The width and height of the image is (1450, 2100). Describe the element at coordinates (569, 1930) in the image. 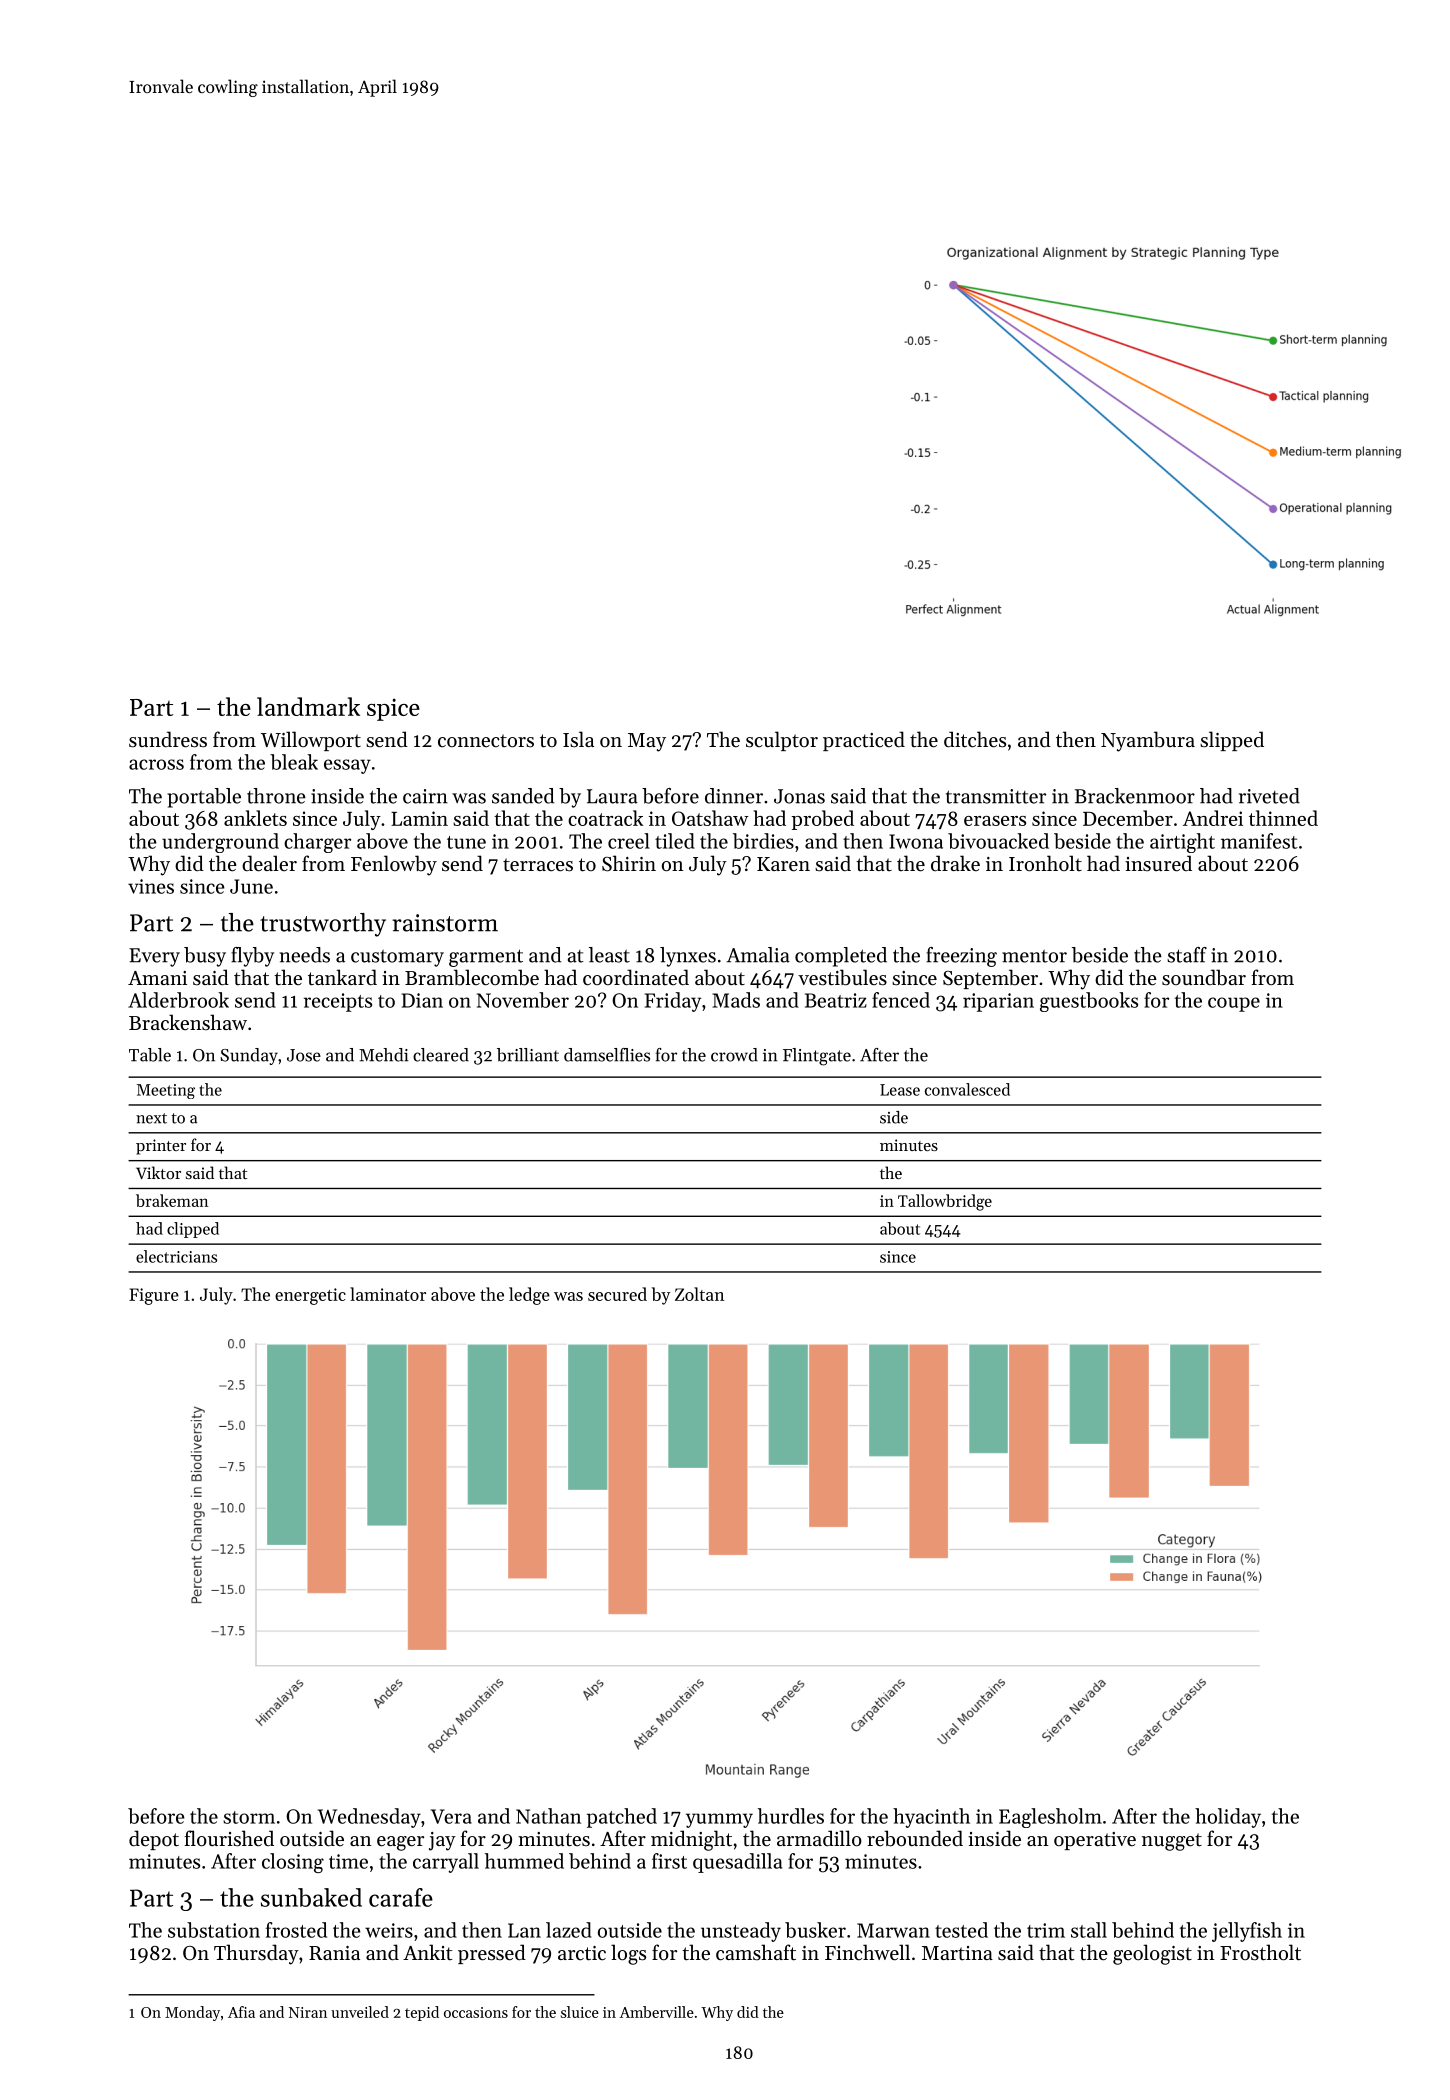

I see `lazed` at that location.
